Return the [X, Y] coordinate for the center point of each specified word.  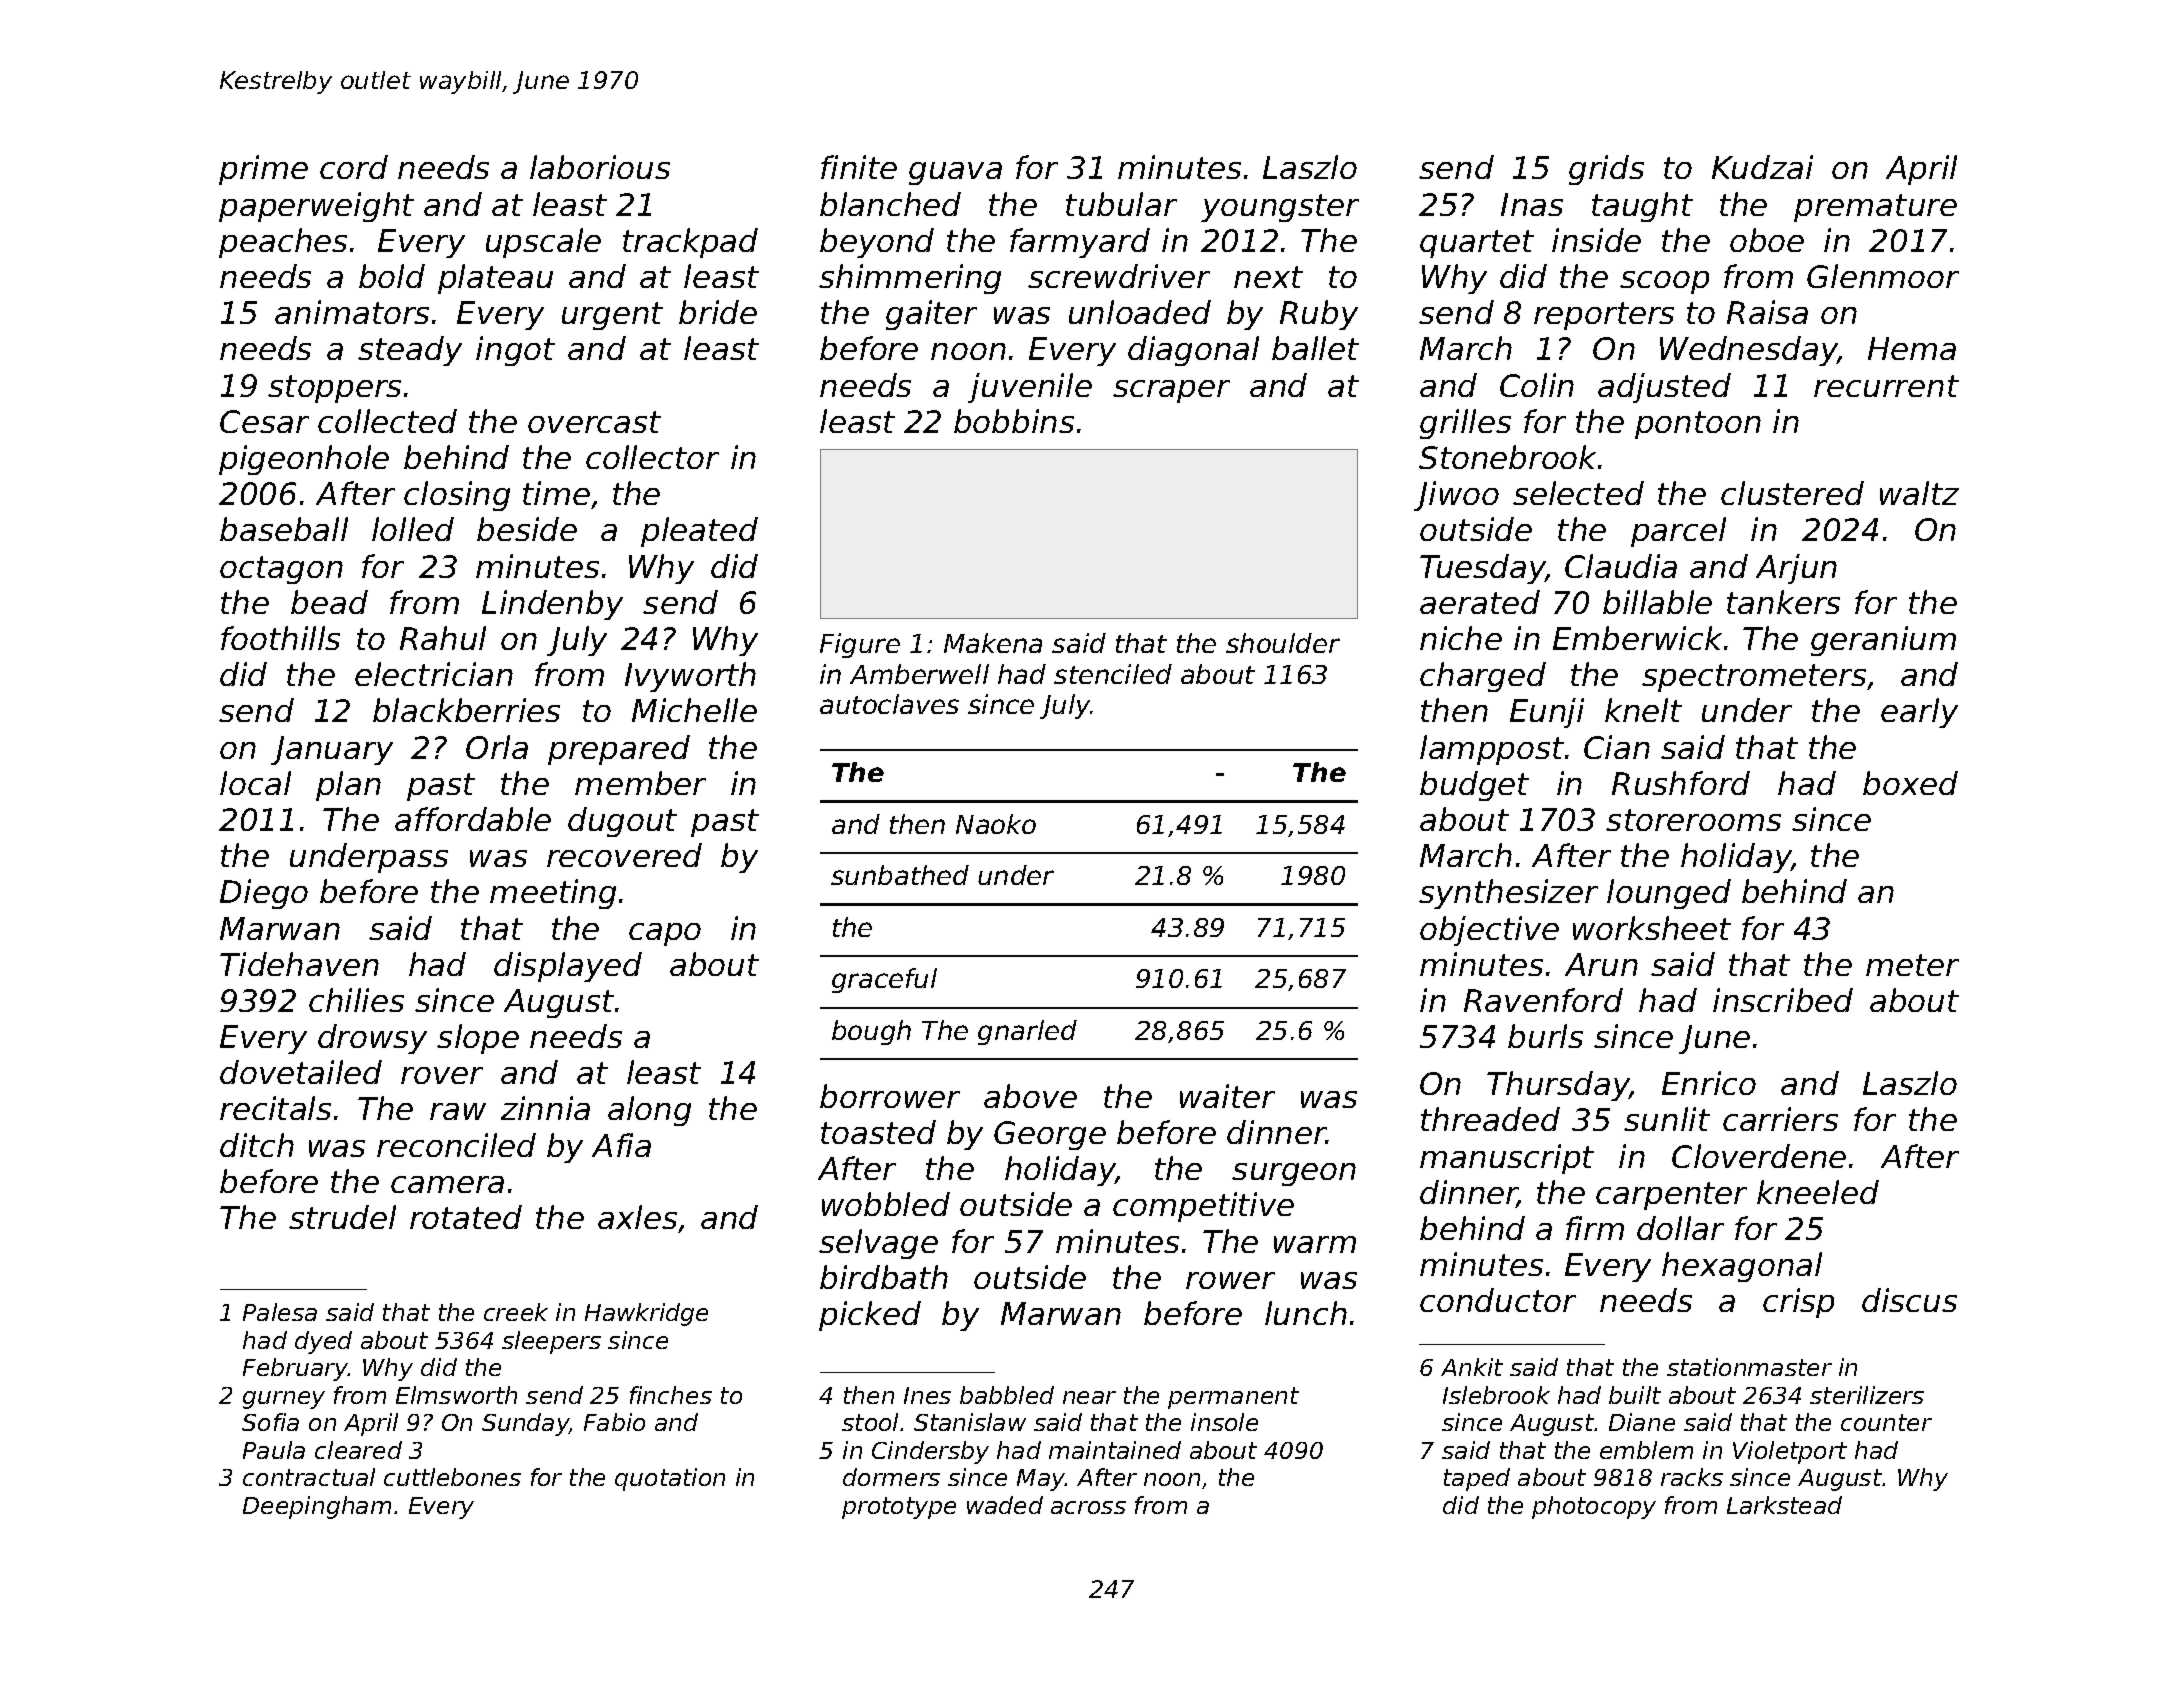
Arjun [1796, 569]
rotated [466, 1217]
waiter [1227, 1096]
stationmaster [1749, 1367]
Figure [860, 645]
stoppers [334, 389]
